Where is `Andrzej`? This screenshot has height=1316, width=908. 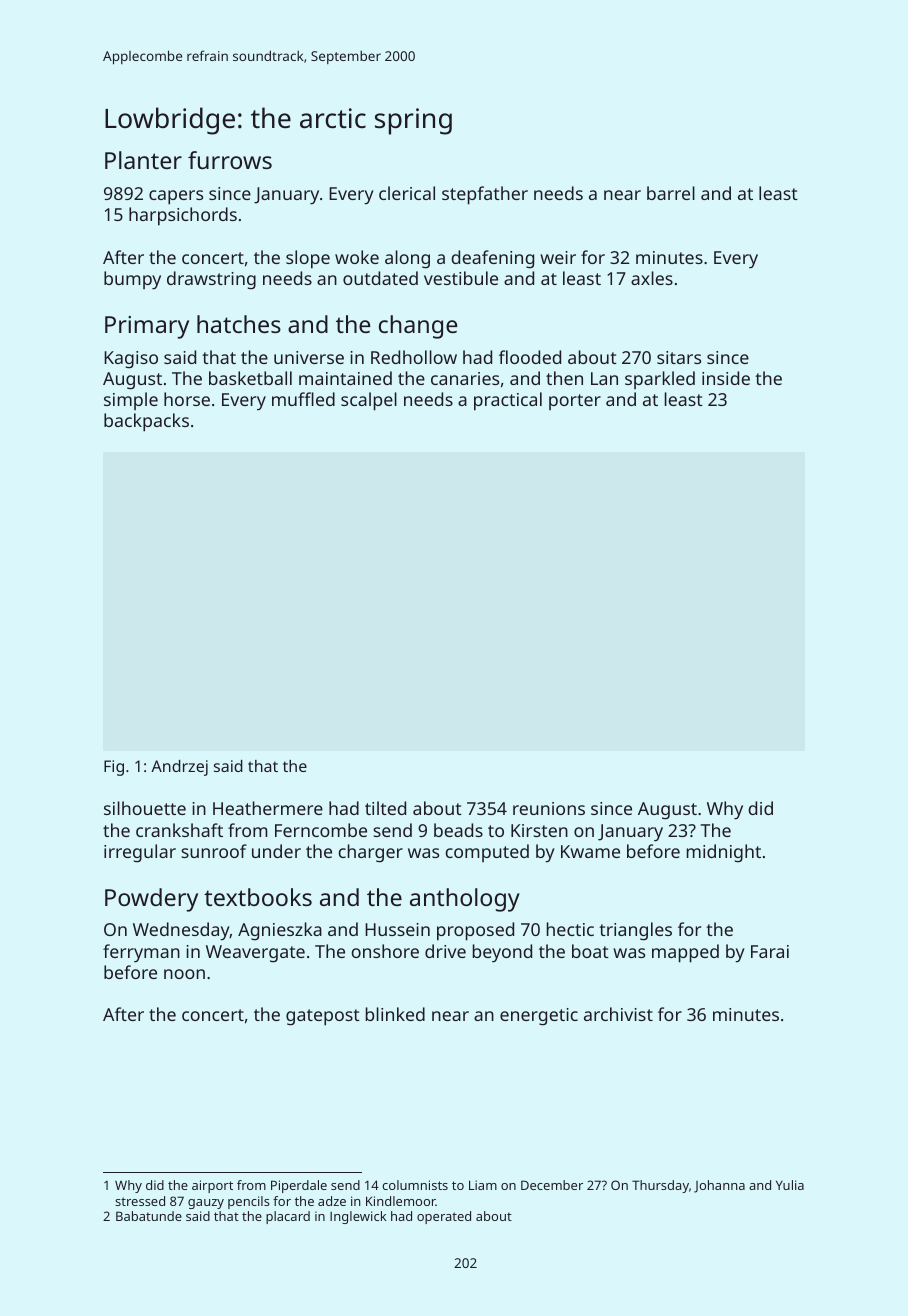
Andrzej is located at coordinates (179, 768).
